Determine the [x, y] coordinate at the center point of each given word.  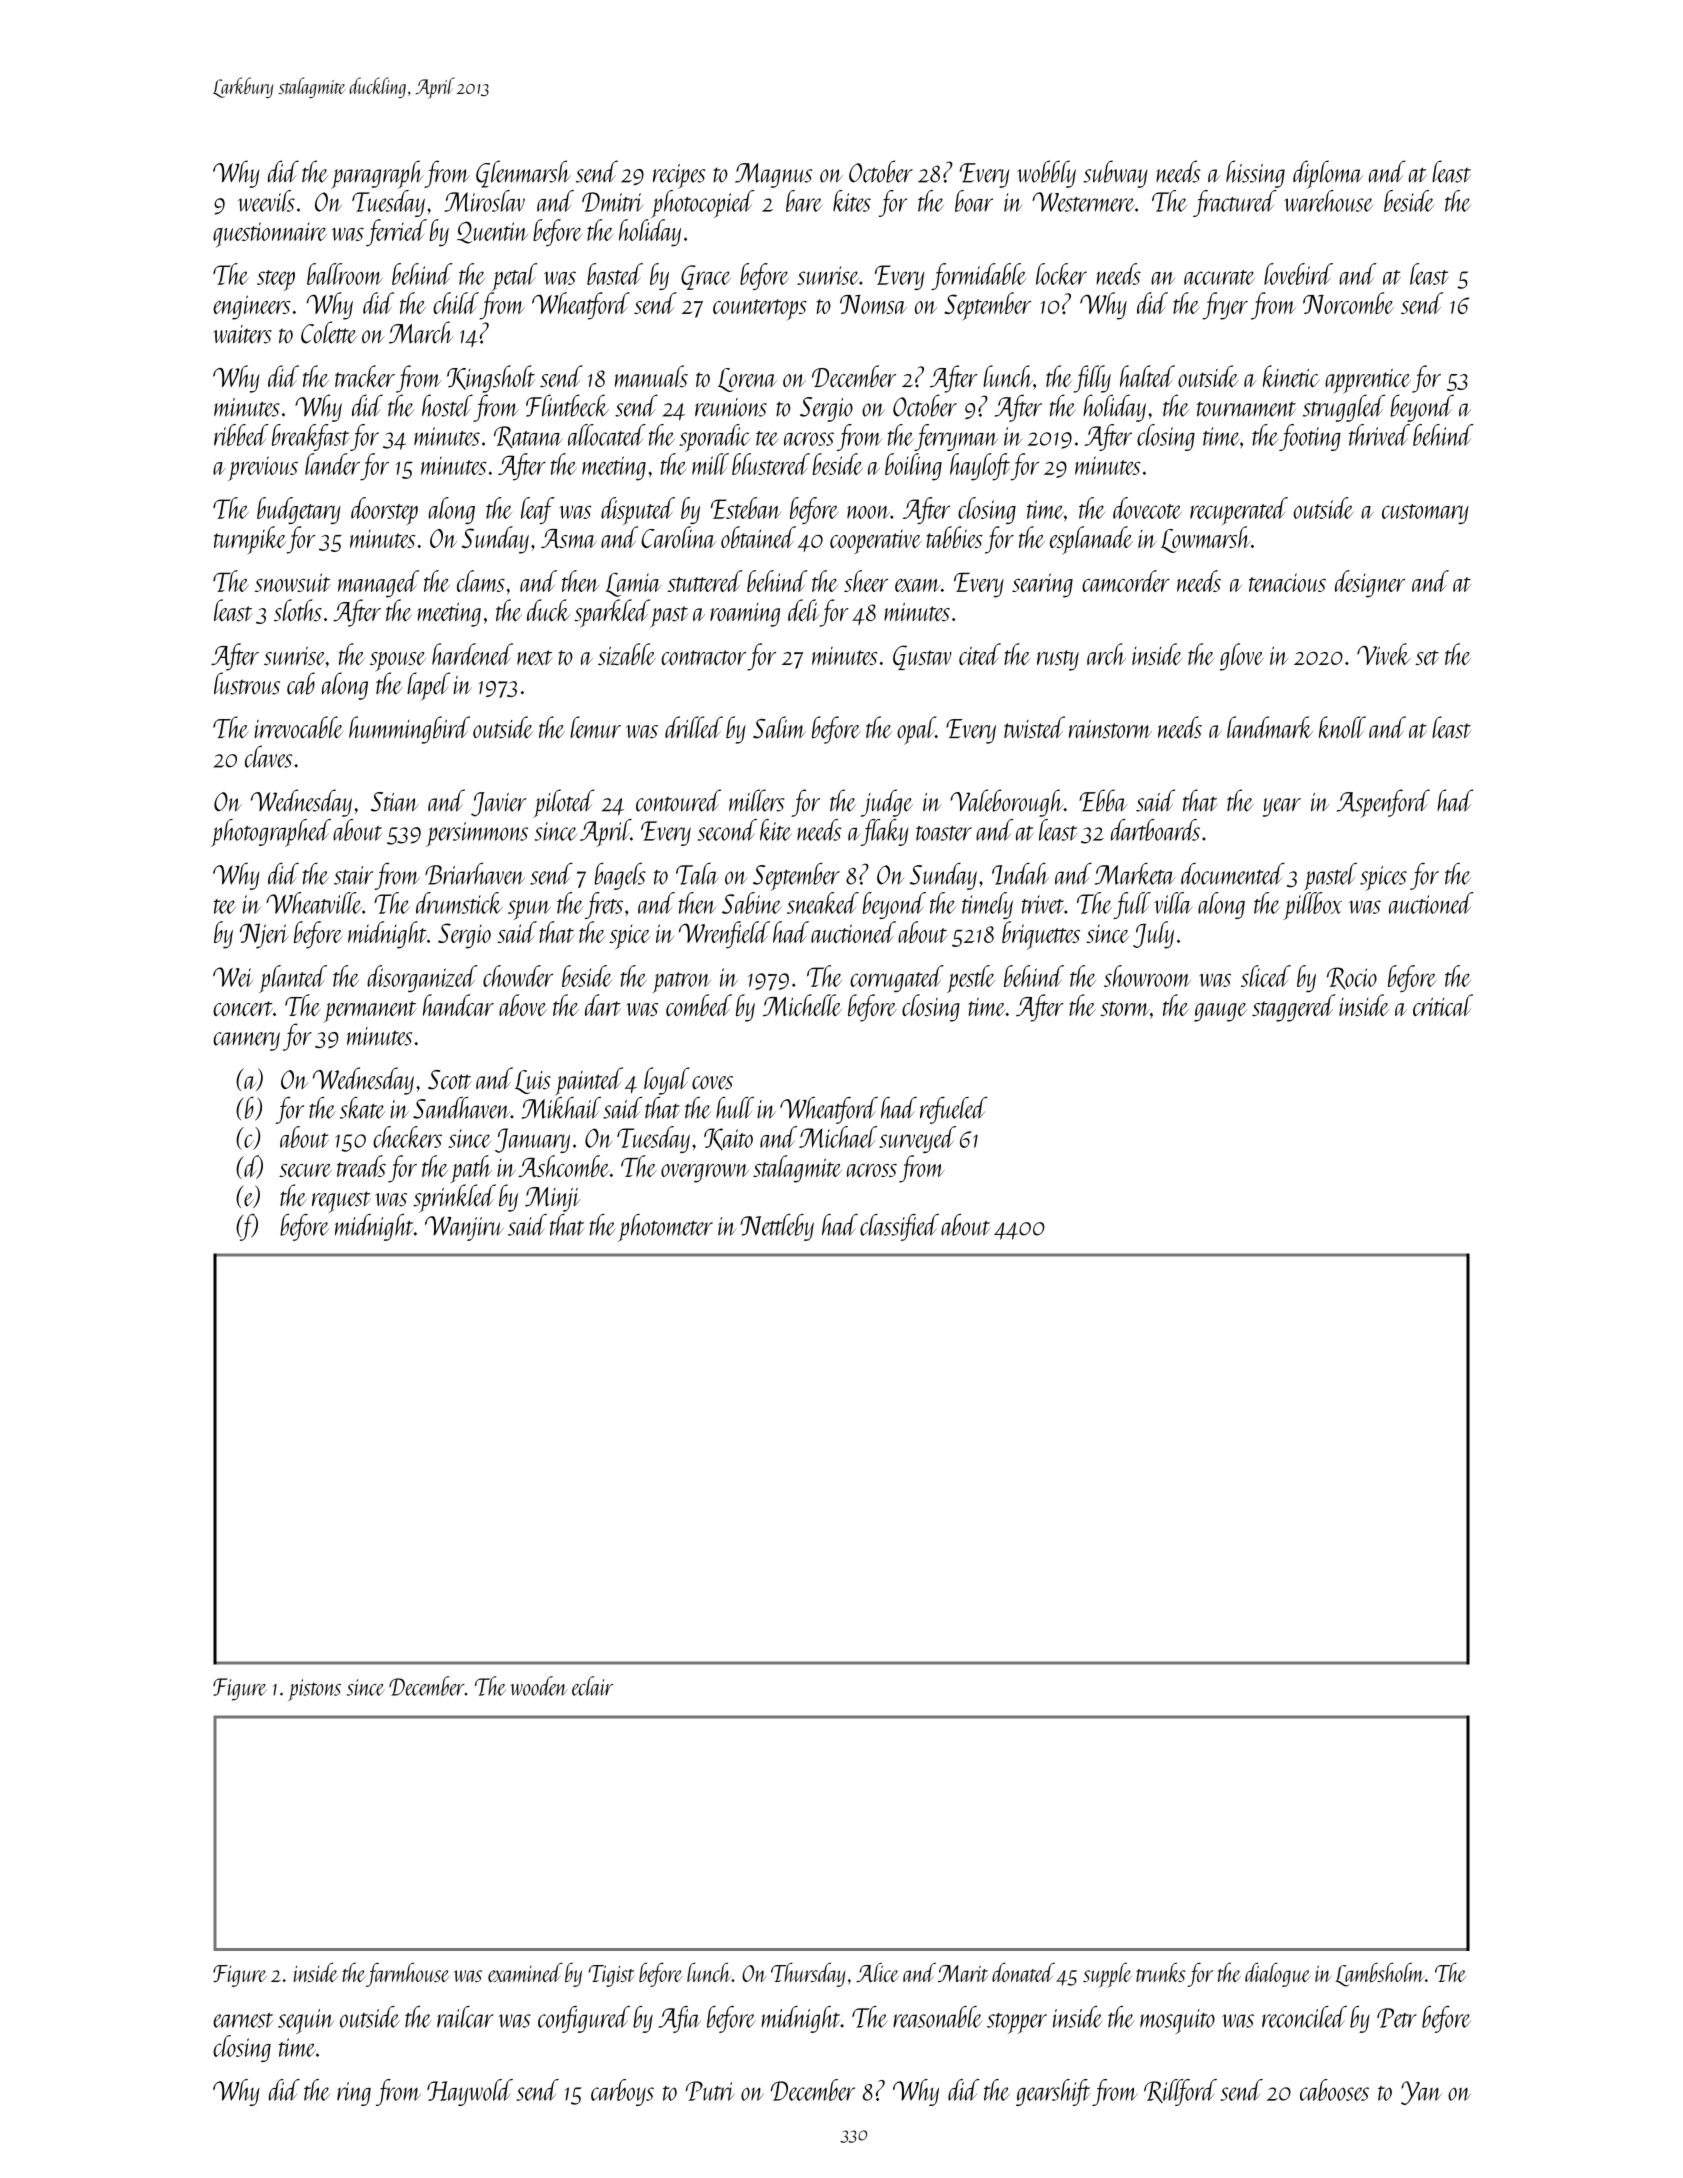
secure [305, 1170]
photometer [665, 1228]
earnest [243, 2020]
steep [276, 280]
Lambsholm [1379, 1974]
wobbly [1046, 174]
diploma [1328, 174]
